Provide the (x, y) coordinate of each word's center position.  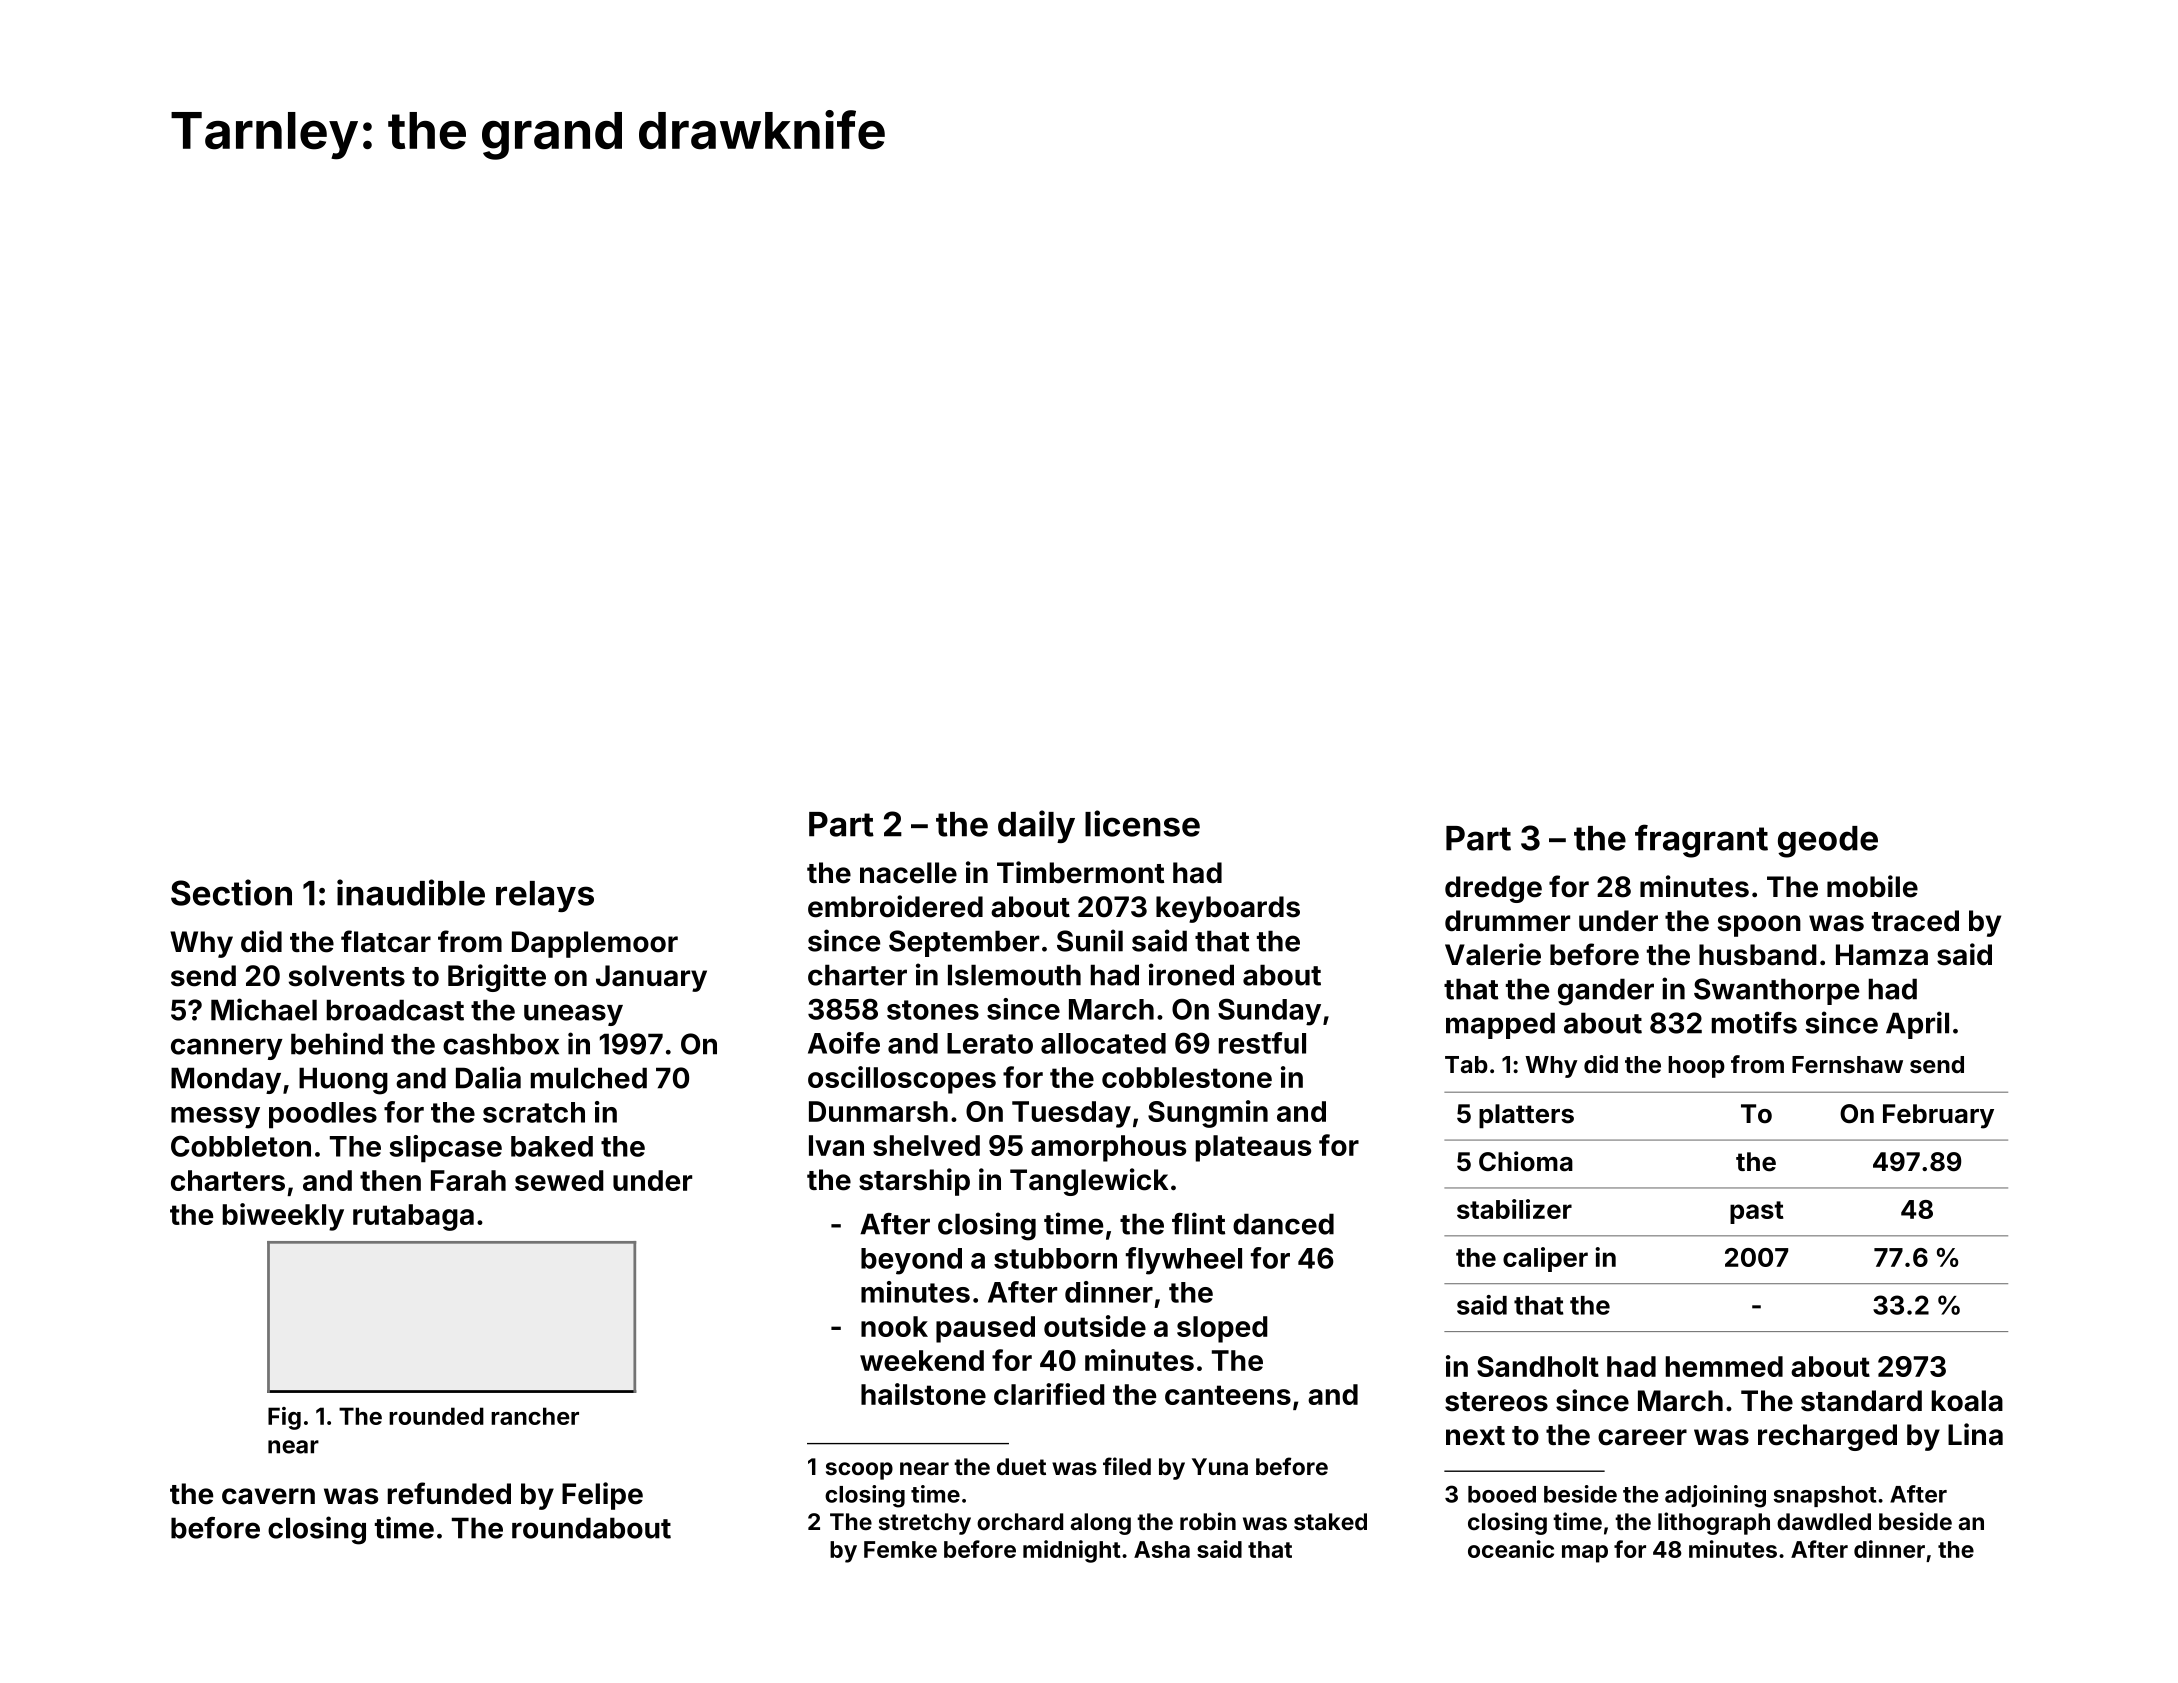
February (1938, 1116)
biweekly (283, 1217)
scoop (859, 1471)
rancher (535, 1416)
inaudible (411, 892)
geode (1828, 842)
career (1642, 1437)
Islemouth (1014, 975)
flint (1198, 1223)
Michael (264, 1009)
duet (1021, 1466)
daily (1036, 826)
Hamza (1882, 955)
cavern (268, 1496)
